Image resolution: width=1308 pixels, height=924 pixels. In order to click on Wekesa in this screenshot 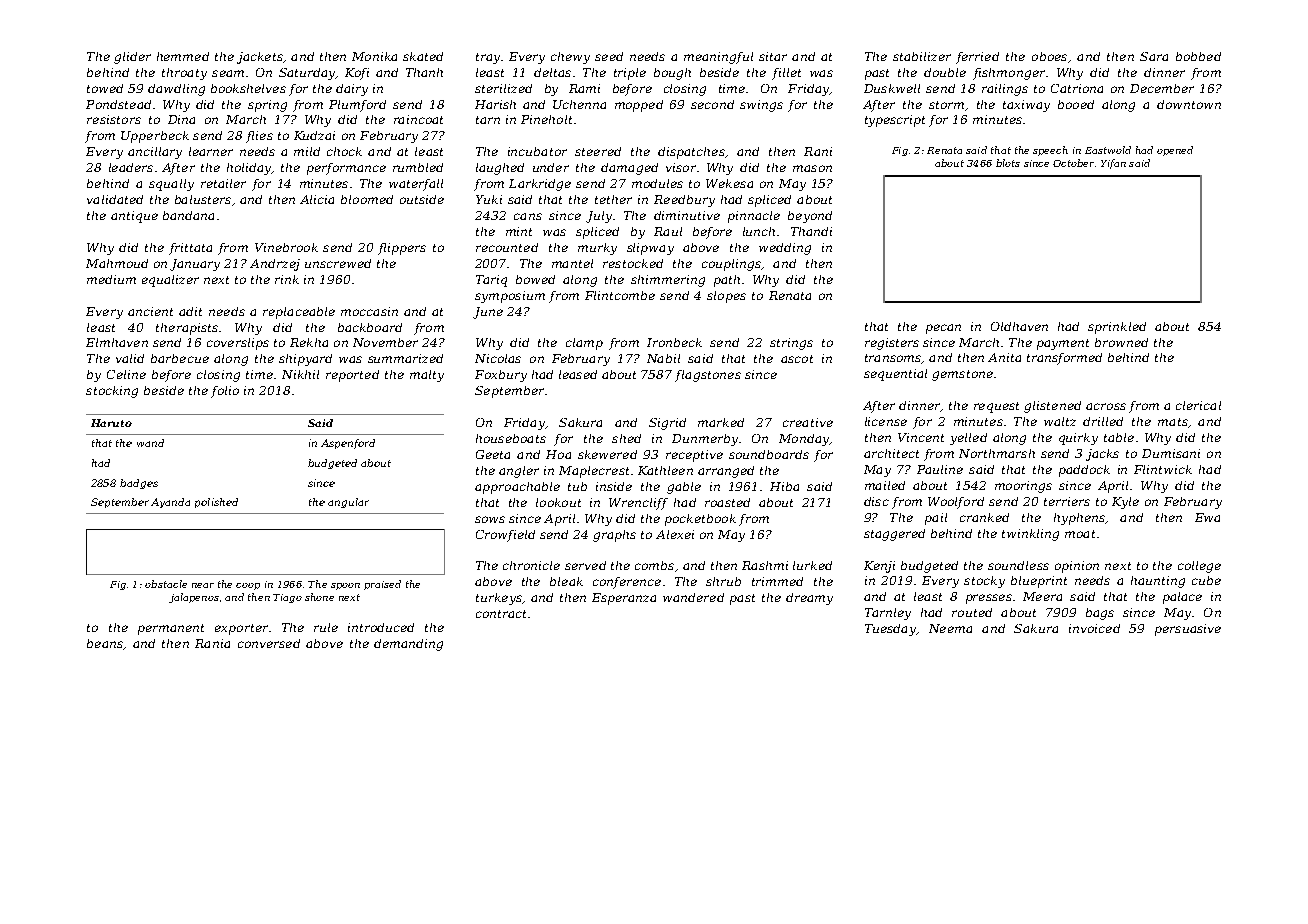, I will do `click(729, 183)`.
